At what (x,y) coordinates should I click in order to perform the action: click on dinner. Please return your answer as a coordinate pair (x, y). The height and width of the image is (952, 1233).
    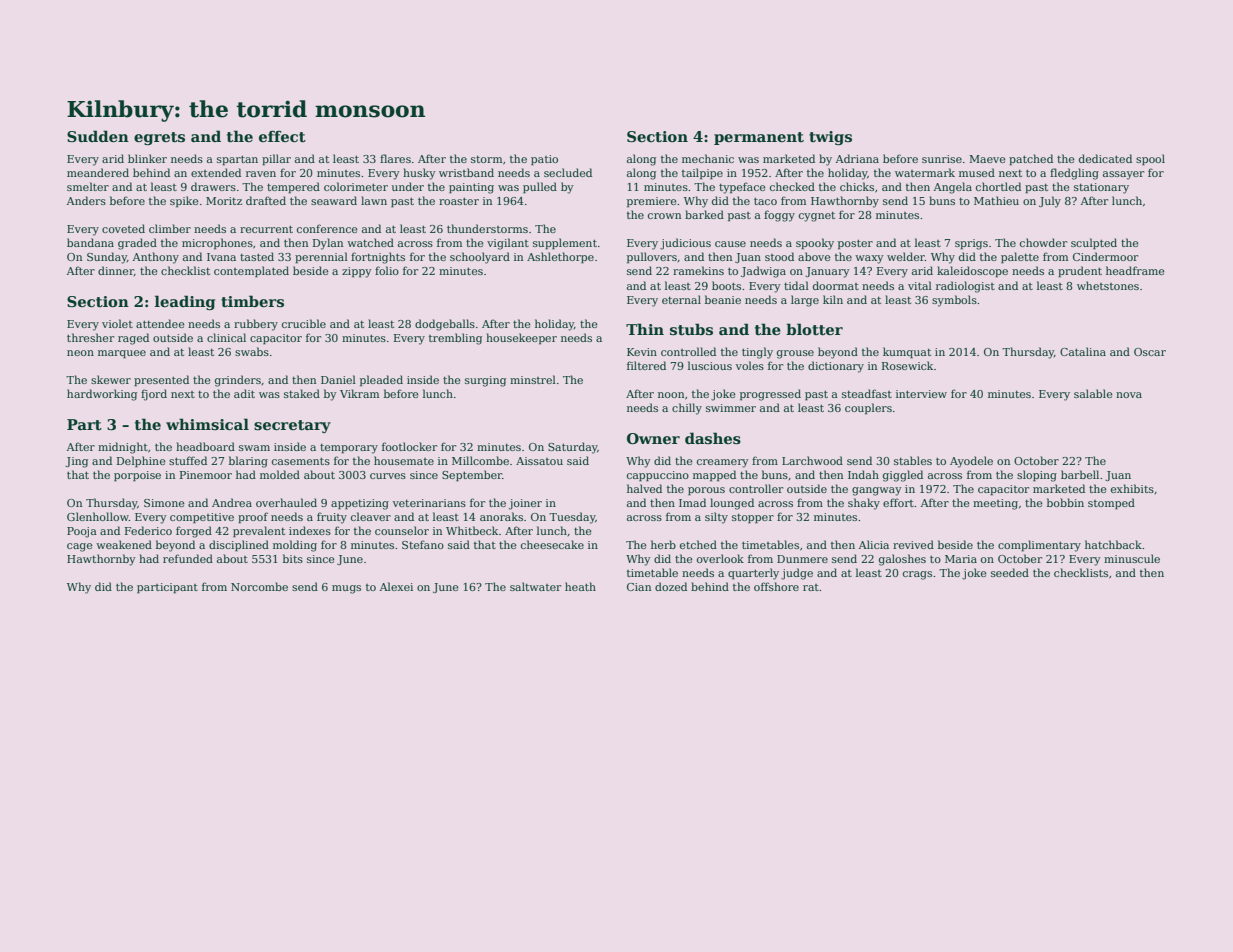
    Looking at the image, I should click on (116, 270).
